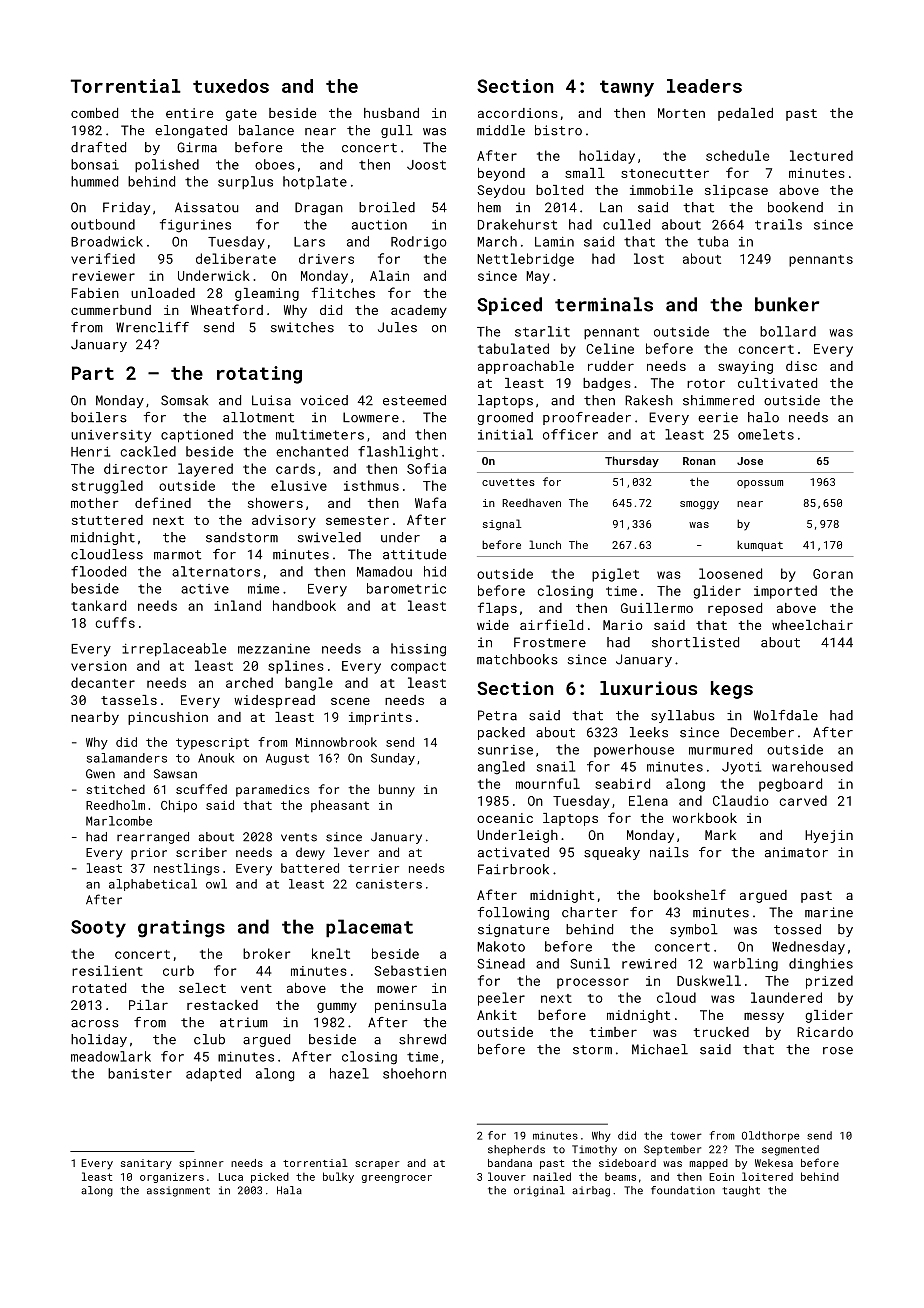  I want to click on shoehorn, so click(414, 1073).
